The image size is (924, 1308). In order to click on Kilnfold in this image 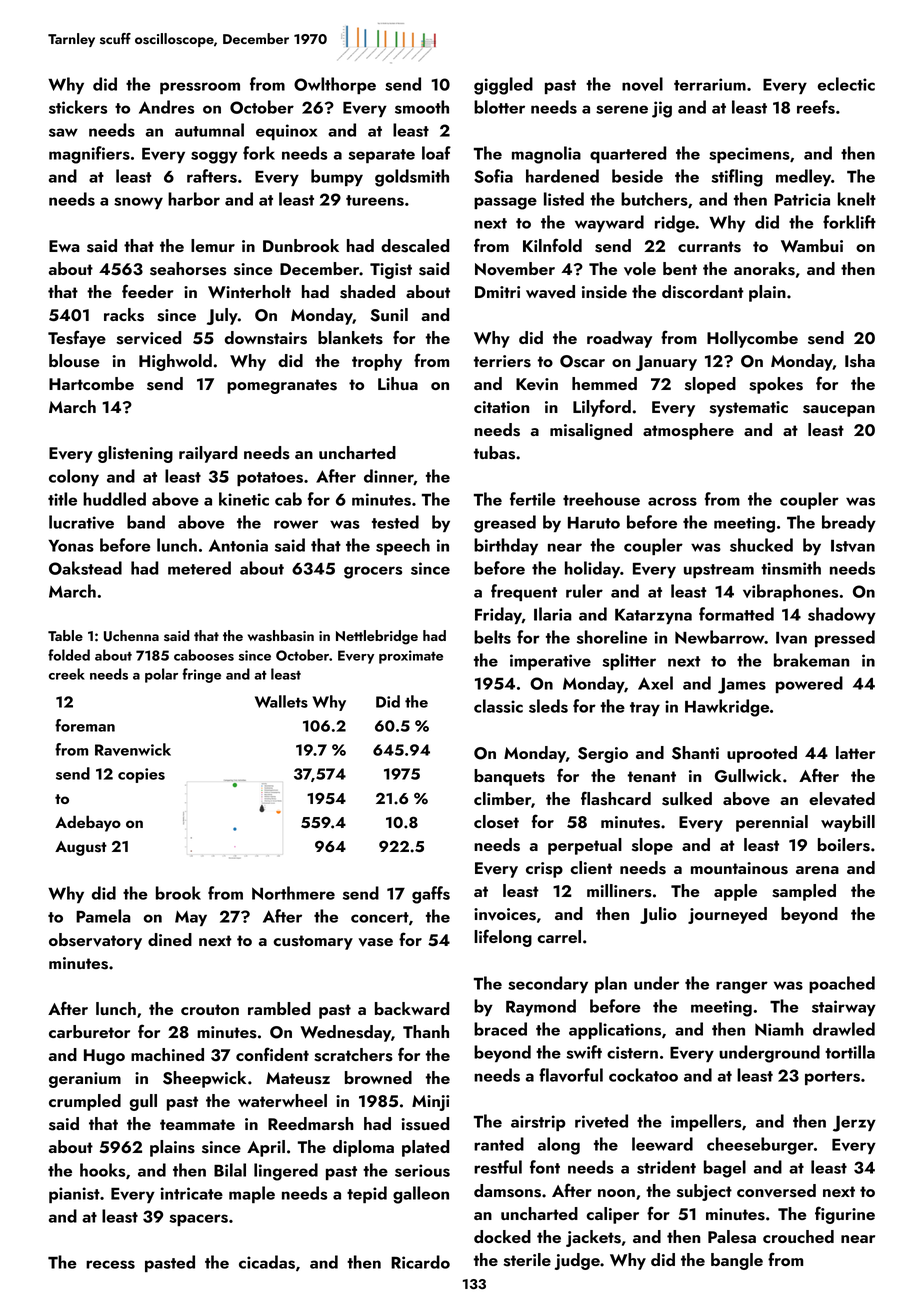, I will do `click(552, 245)`.
